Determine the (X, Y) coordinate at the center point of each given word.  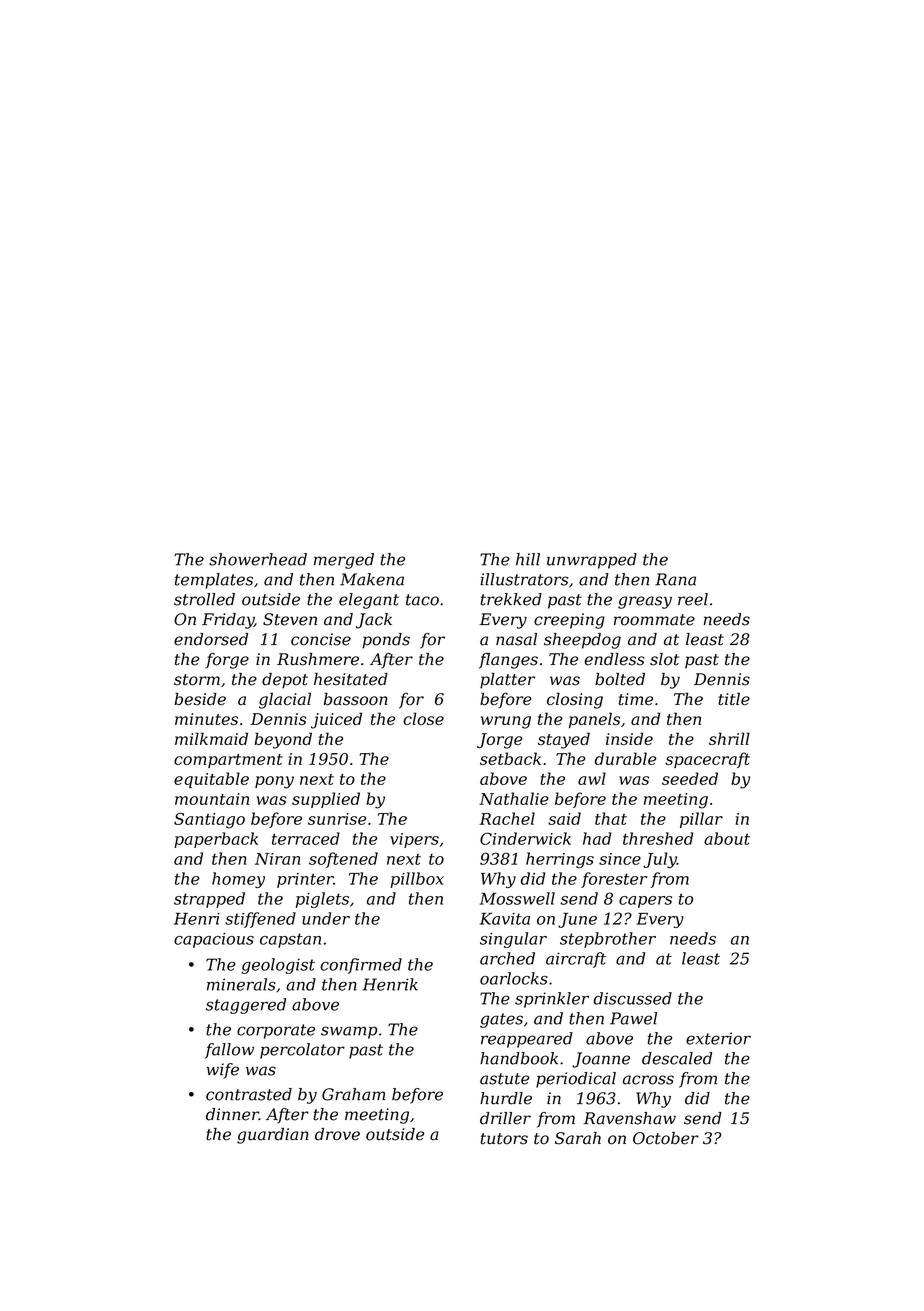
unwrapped (592, 561)
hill (528, 559)
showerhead (258, 559)
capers (645, 902)
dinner (232, 1114)
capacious (214, 940)
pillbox (417, 880)
